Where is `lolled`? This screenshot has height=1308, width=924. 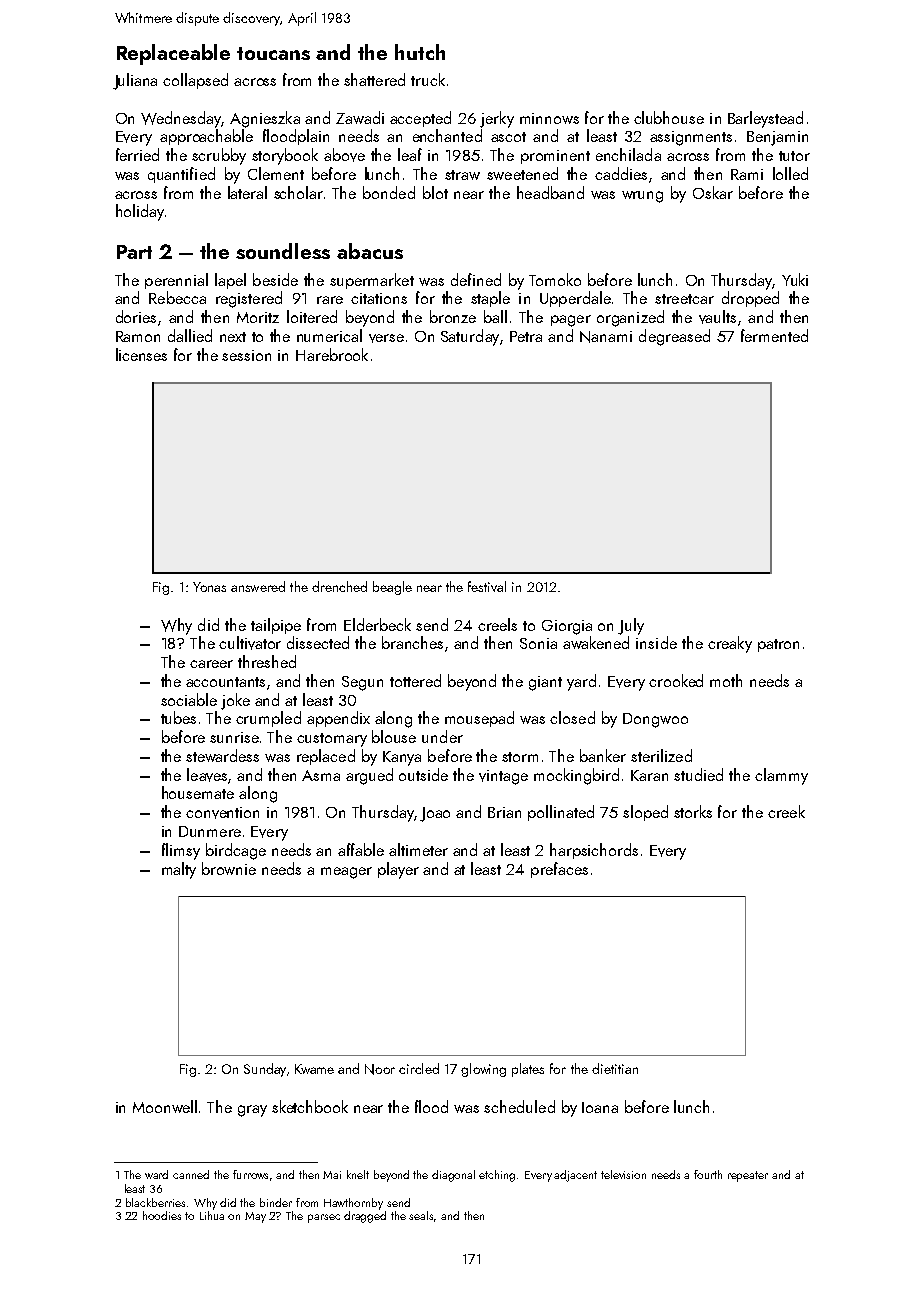 lolled is located at coordinates (790, 173).
